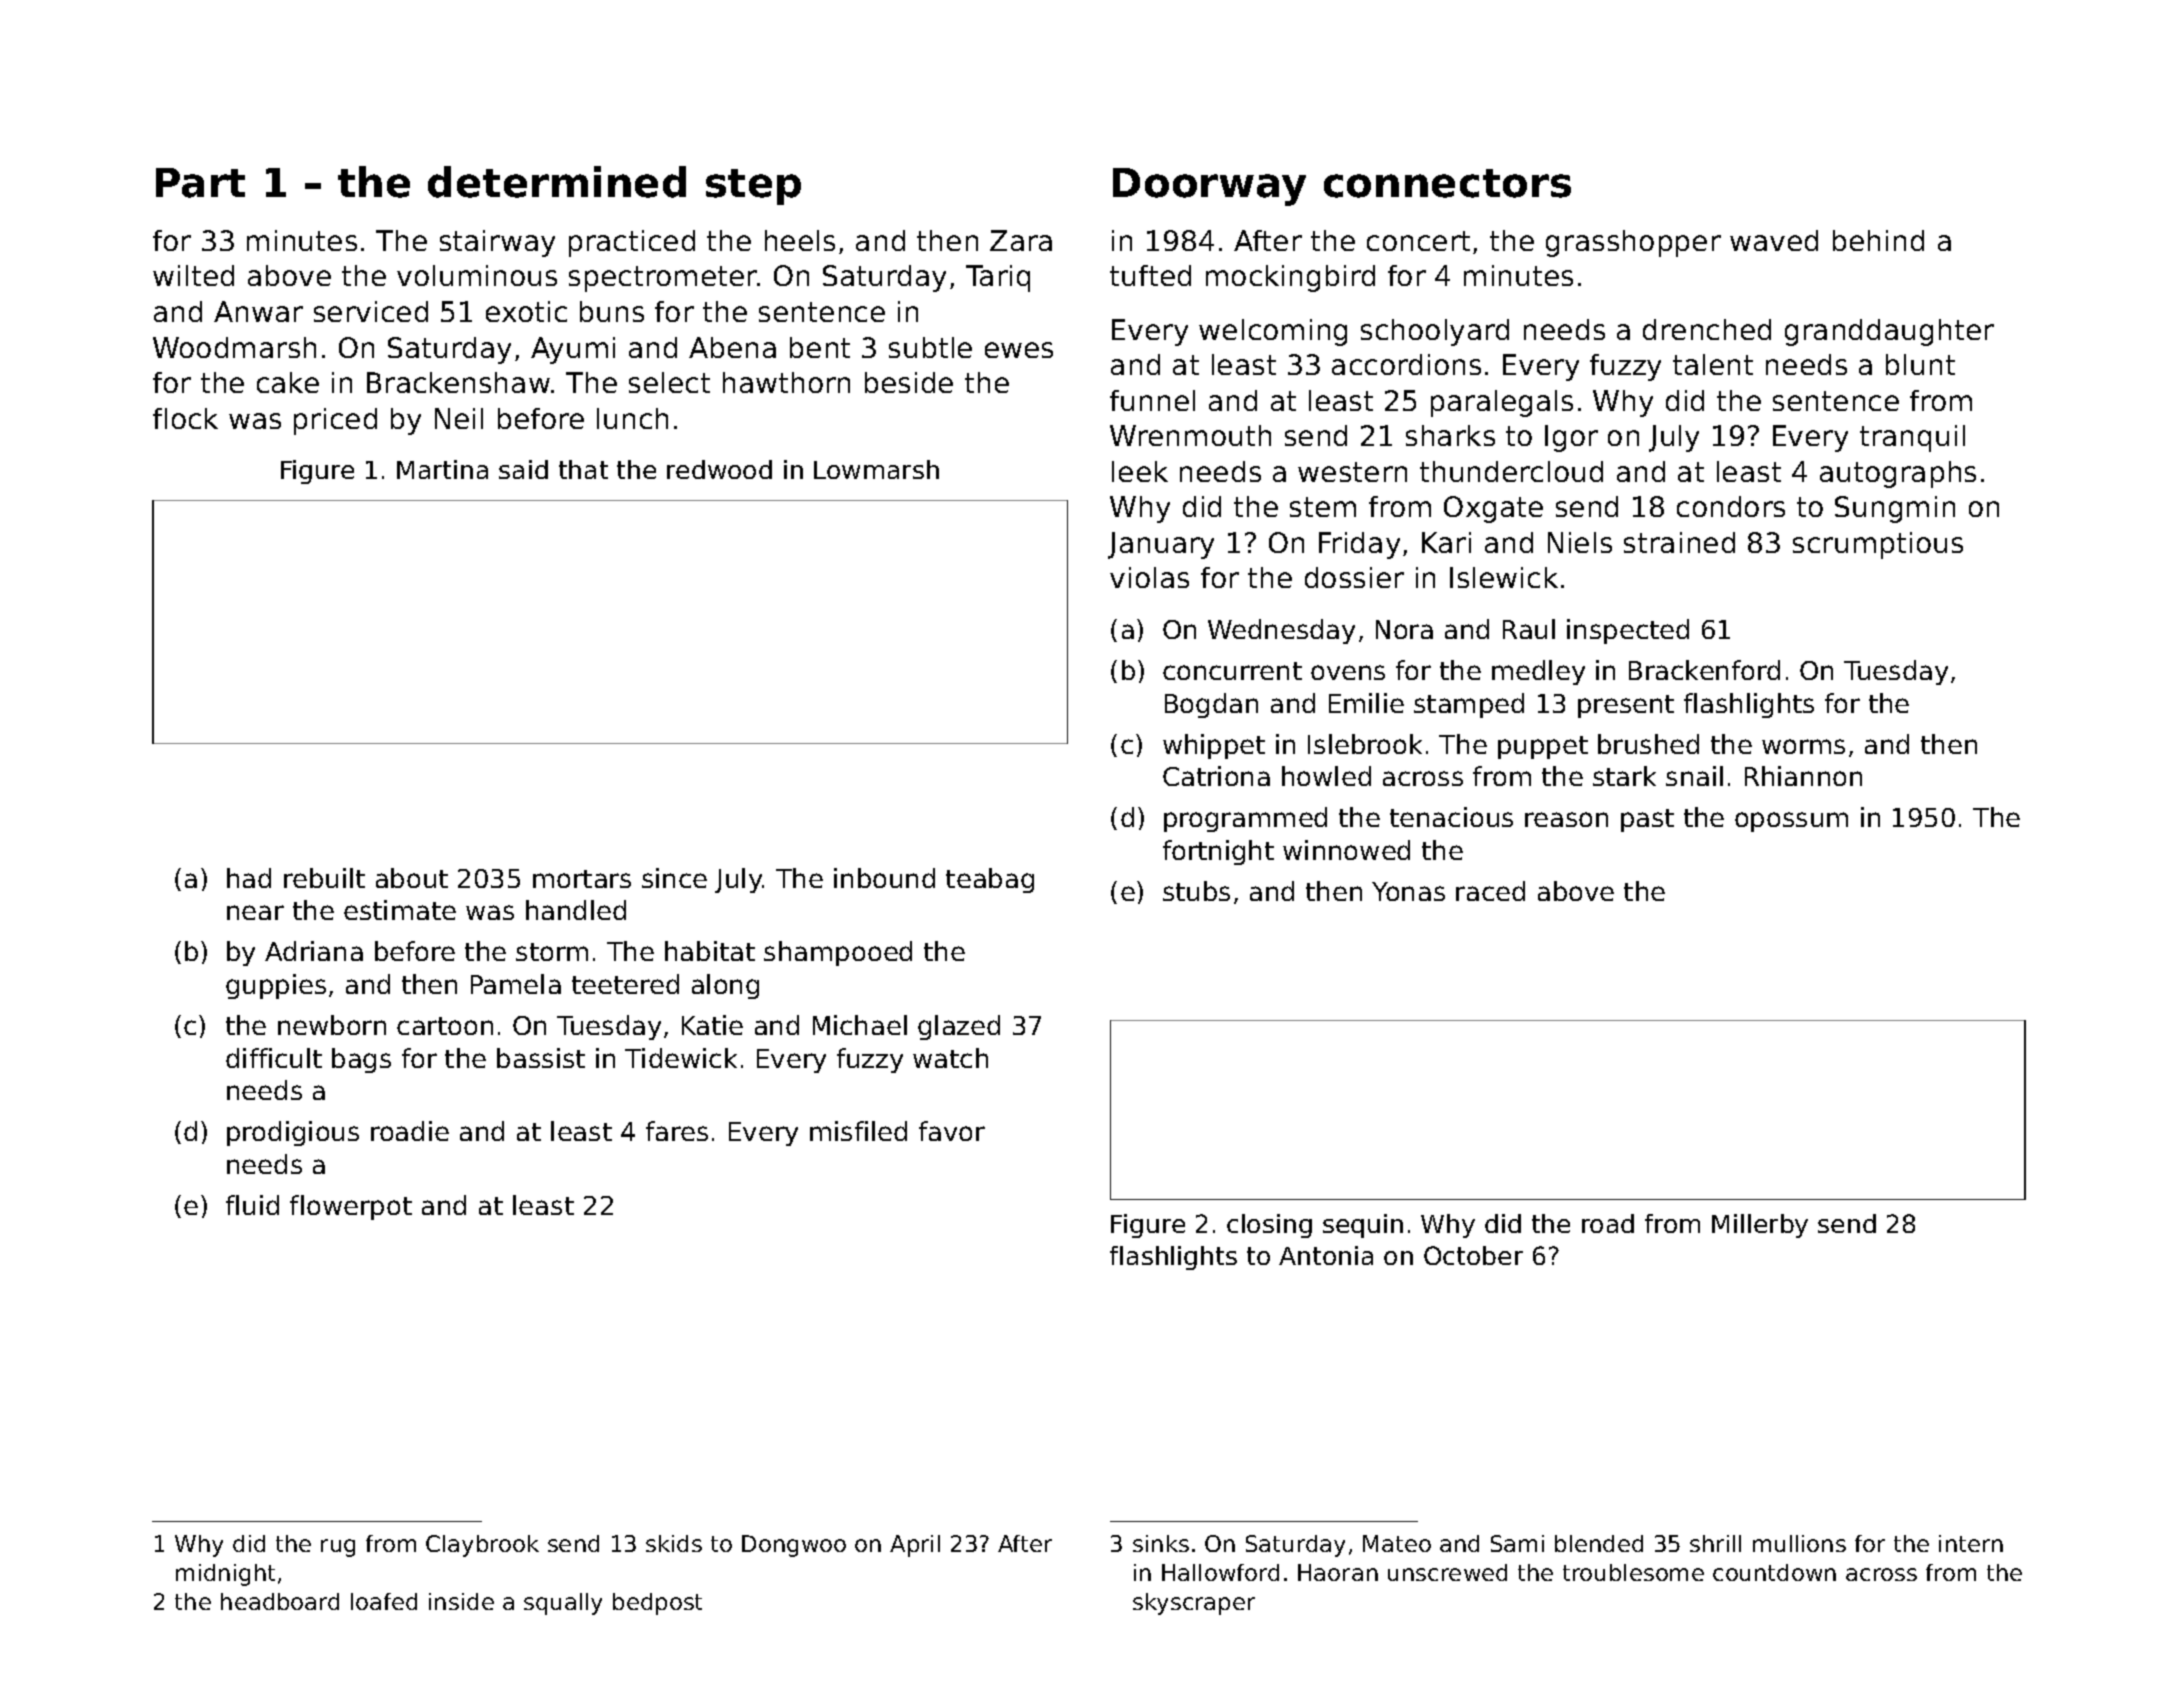 This screenshot has width=2178, height=1683. What do you see at coordinates (1194, 1604) in the screenshot?
I see `skyscraper` at bounding box center [1194, 1604].
